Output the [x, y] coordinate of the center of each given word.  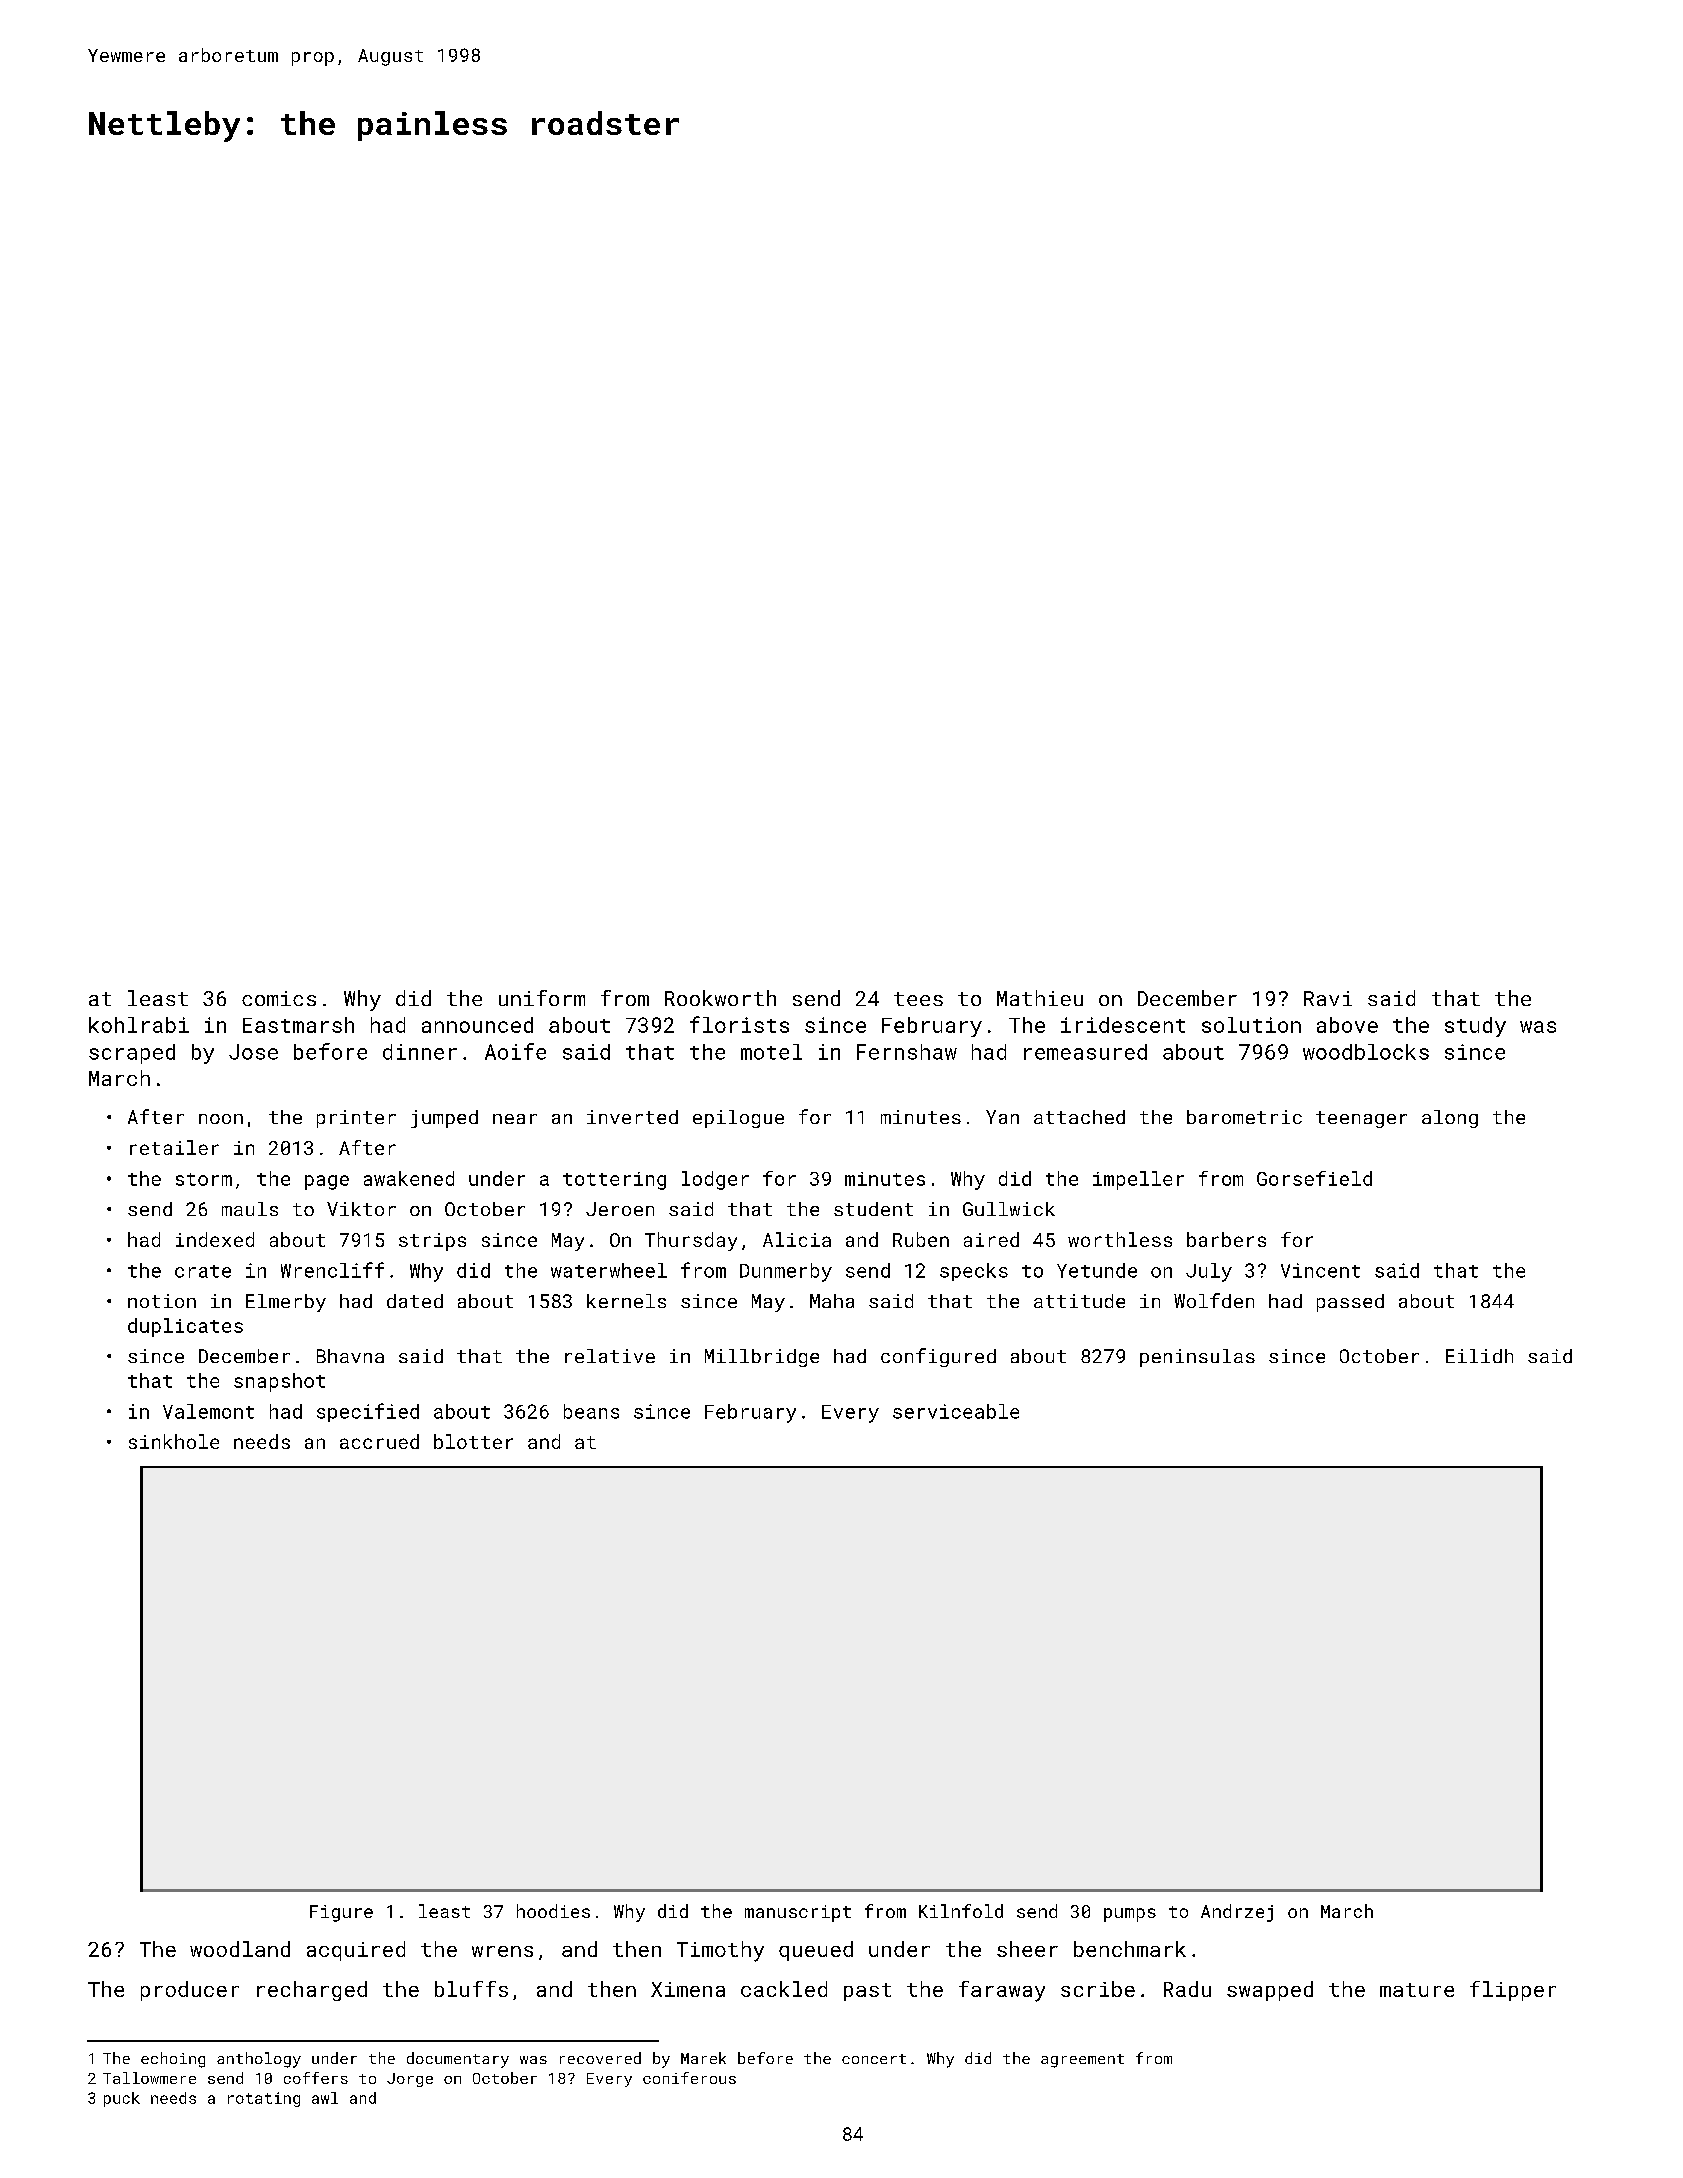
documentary [458, 2060]
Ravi [1328, 998]
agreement [1082, 2061]
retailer [174, 1147]
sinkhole [174, 1441]
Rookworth [720, 998]
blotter [473, 1441]
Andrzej [1237, 1913]
